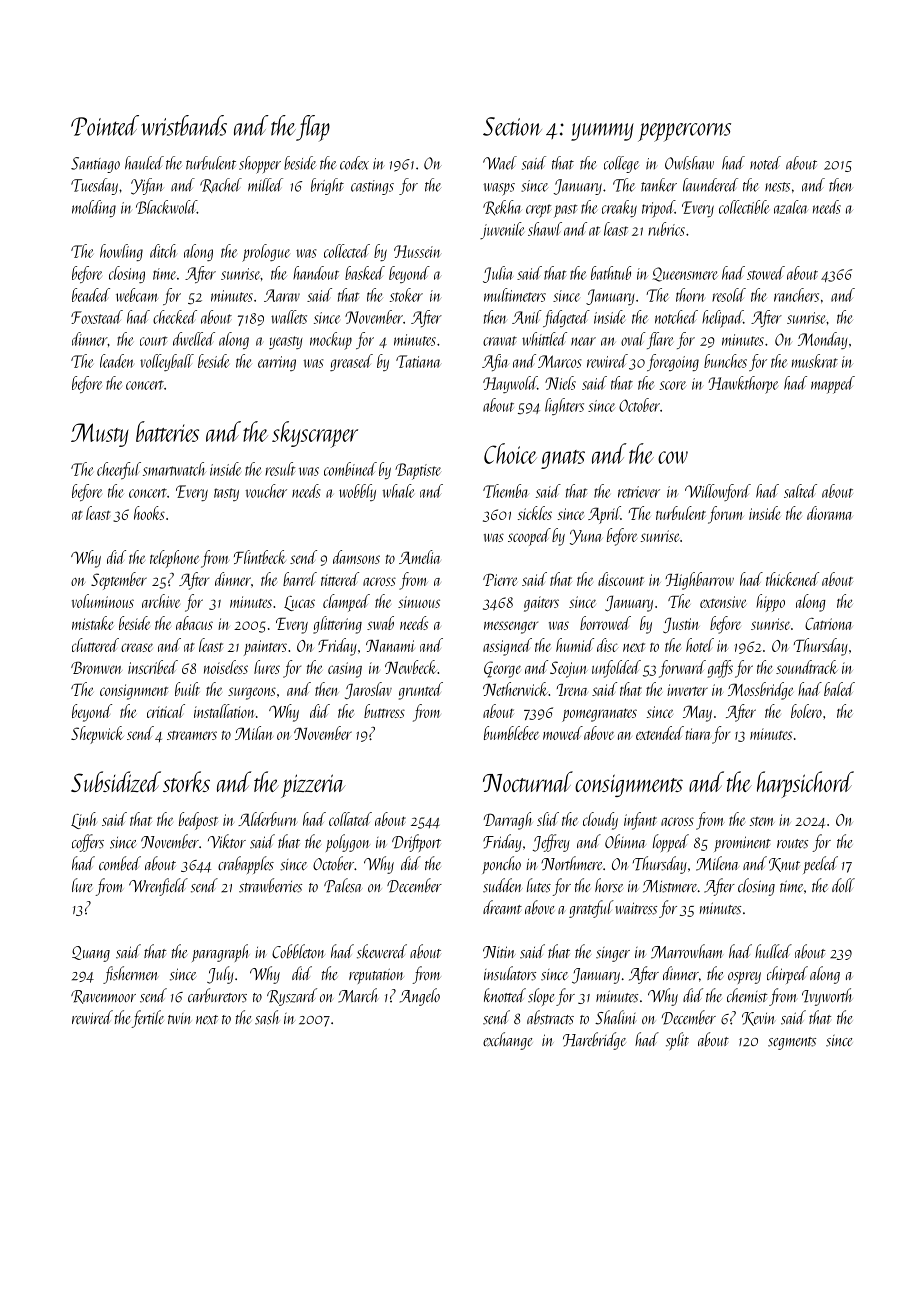  Describe the element at coordinates (91, 954) in the image. I see `Quang` at that location.
